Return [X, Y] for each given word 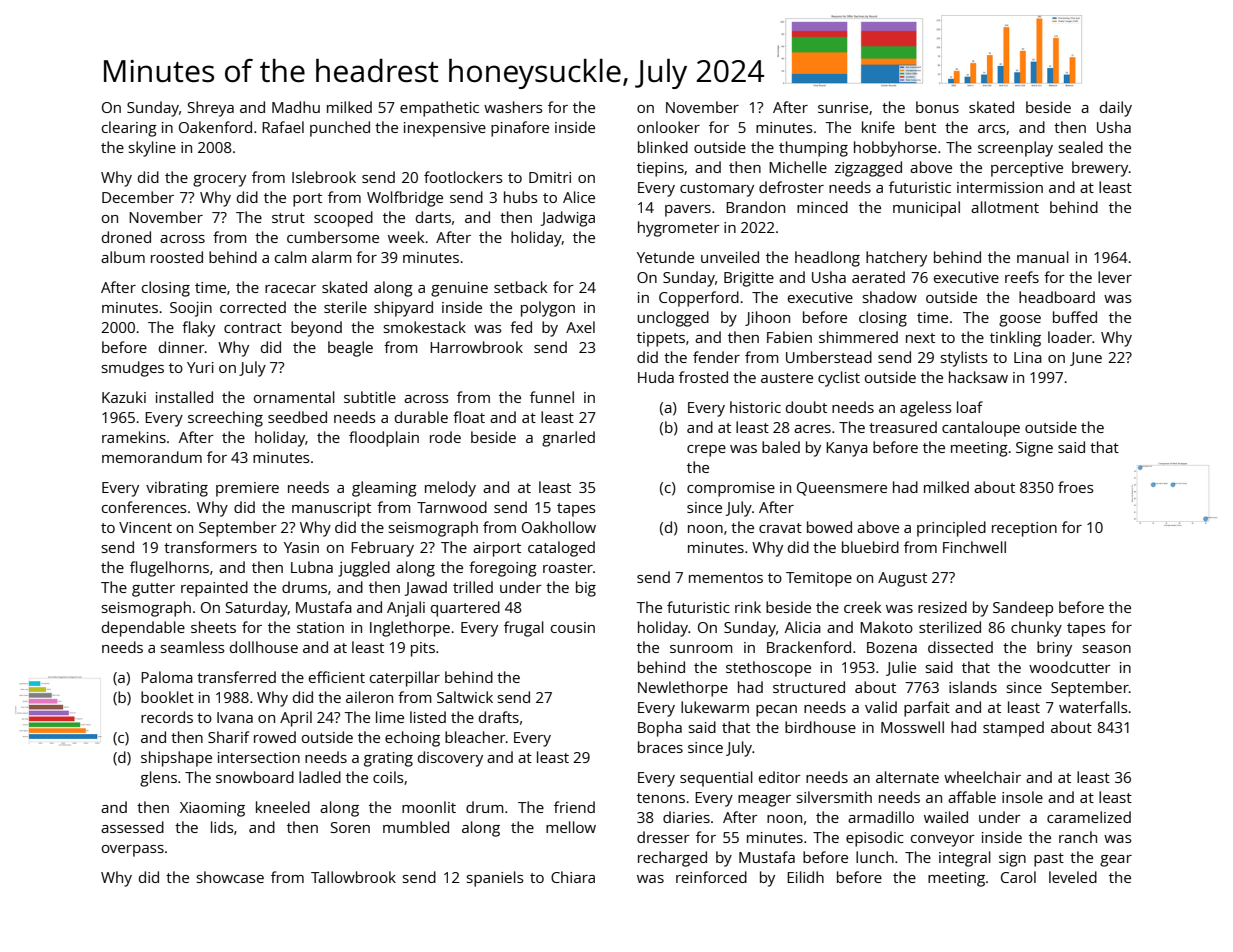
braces [660, 747]
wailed [946, 817]
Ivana [235, 717]
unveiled [730, 257]
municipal [926, 209]
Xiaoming [212, 809]
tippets [661, 339]
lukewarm [715, 707]
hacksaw [978, 377]
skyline [152, 149]
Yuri [200, 367]
